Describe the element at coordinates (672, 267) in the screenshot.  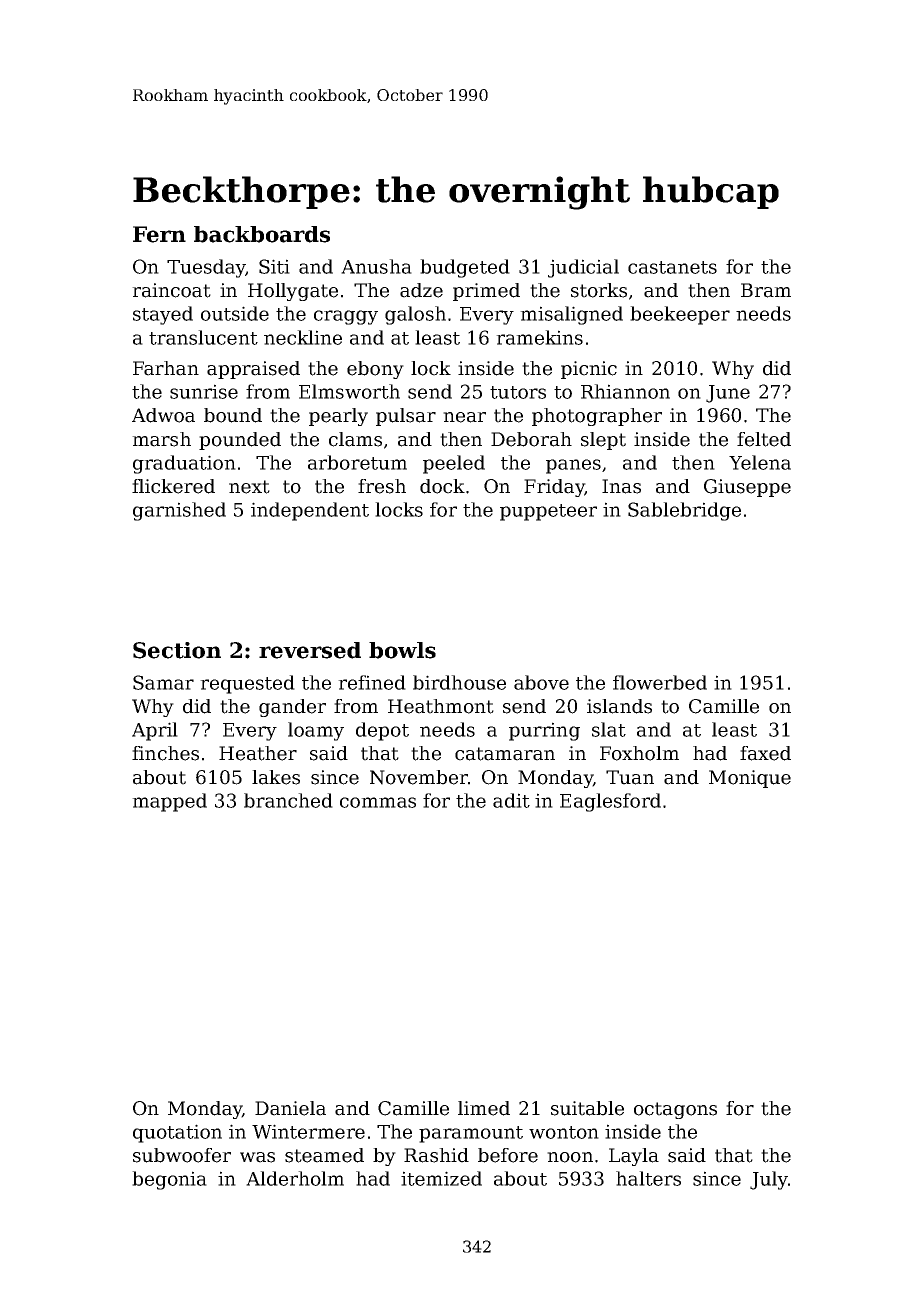
I see `castanets` at that location.
